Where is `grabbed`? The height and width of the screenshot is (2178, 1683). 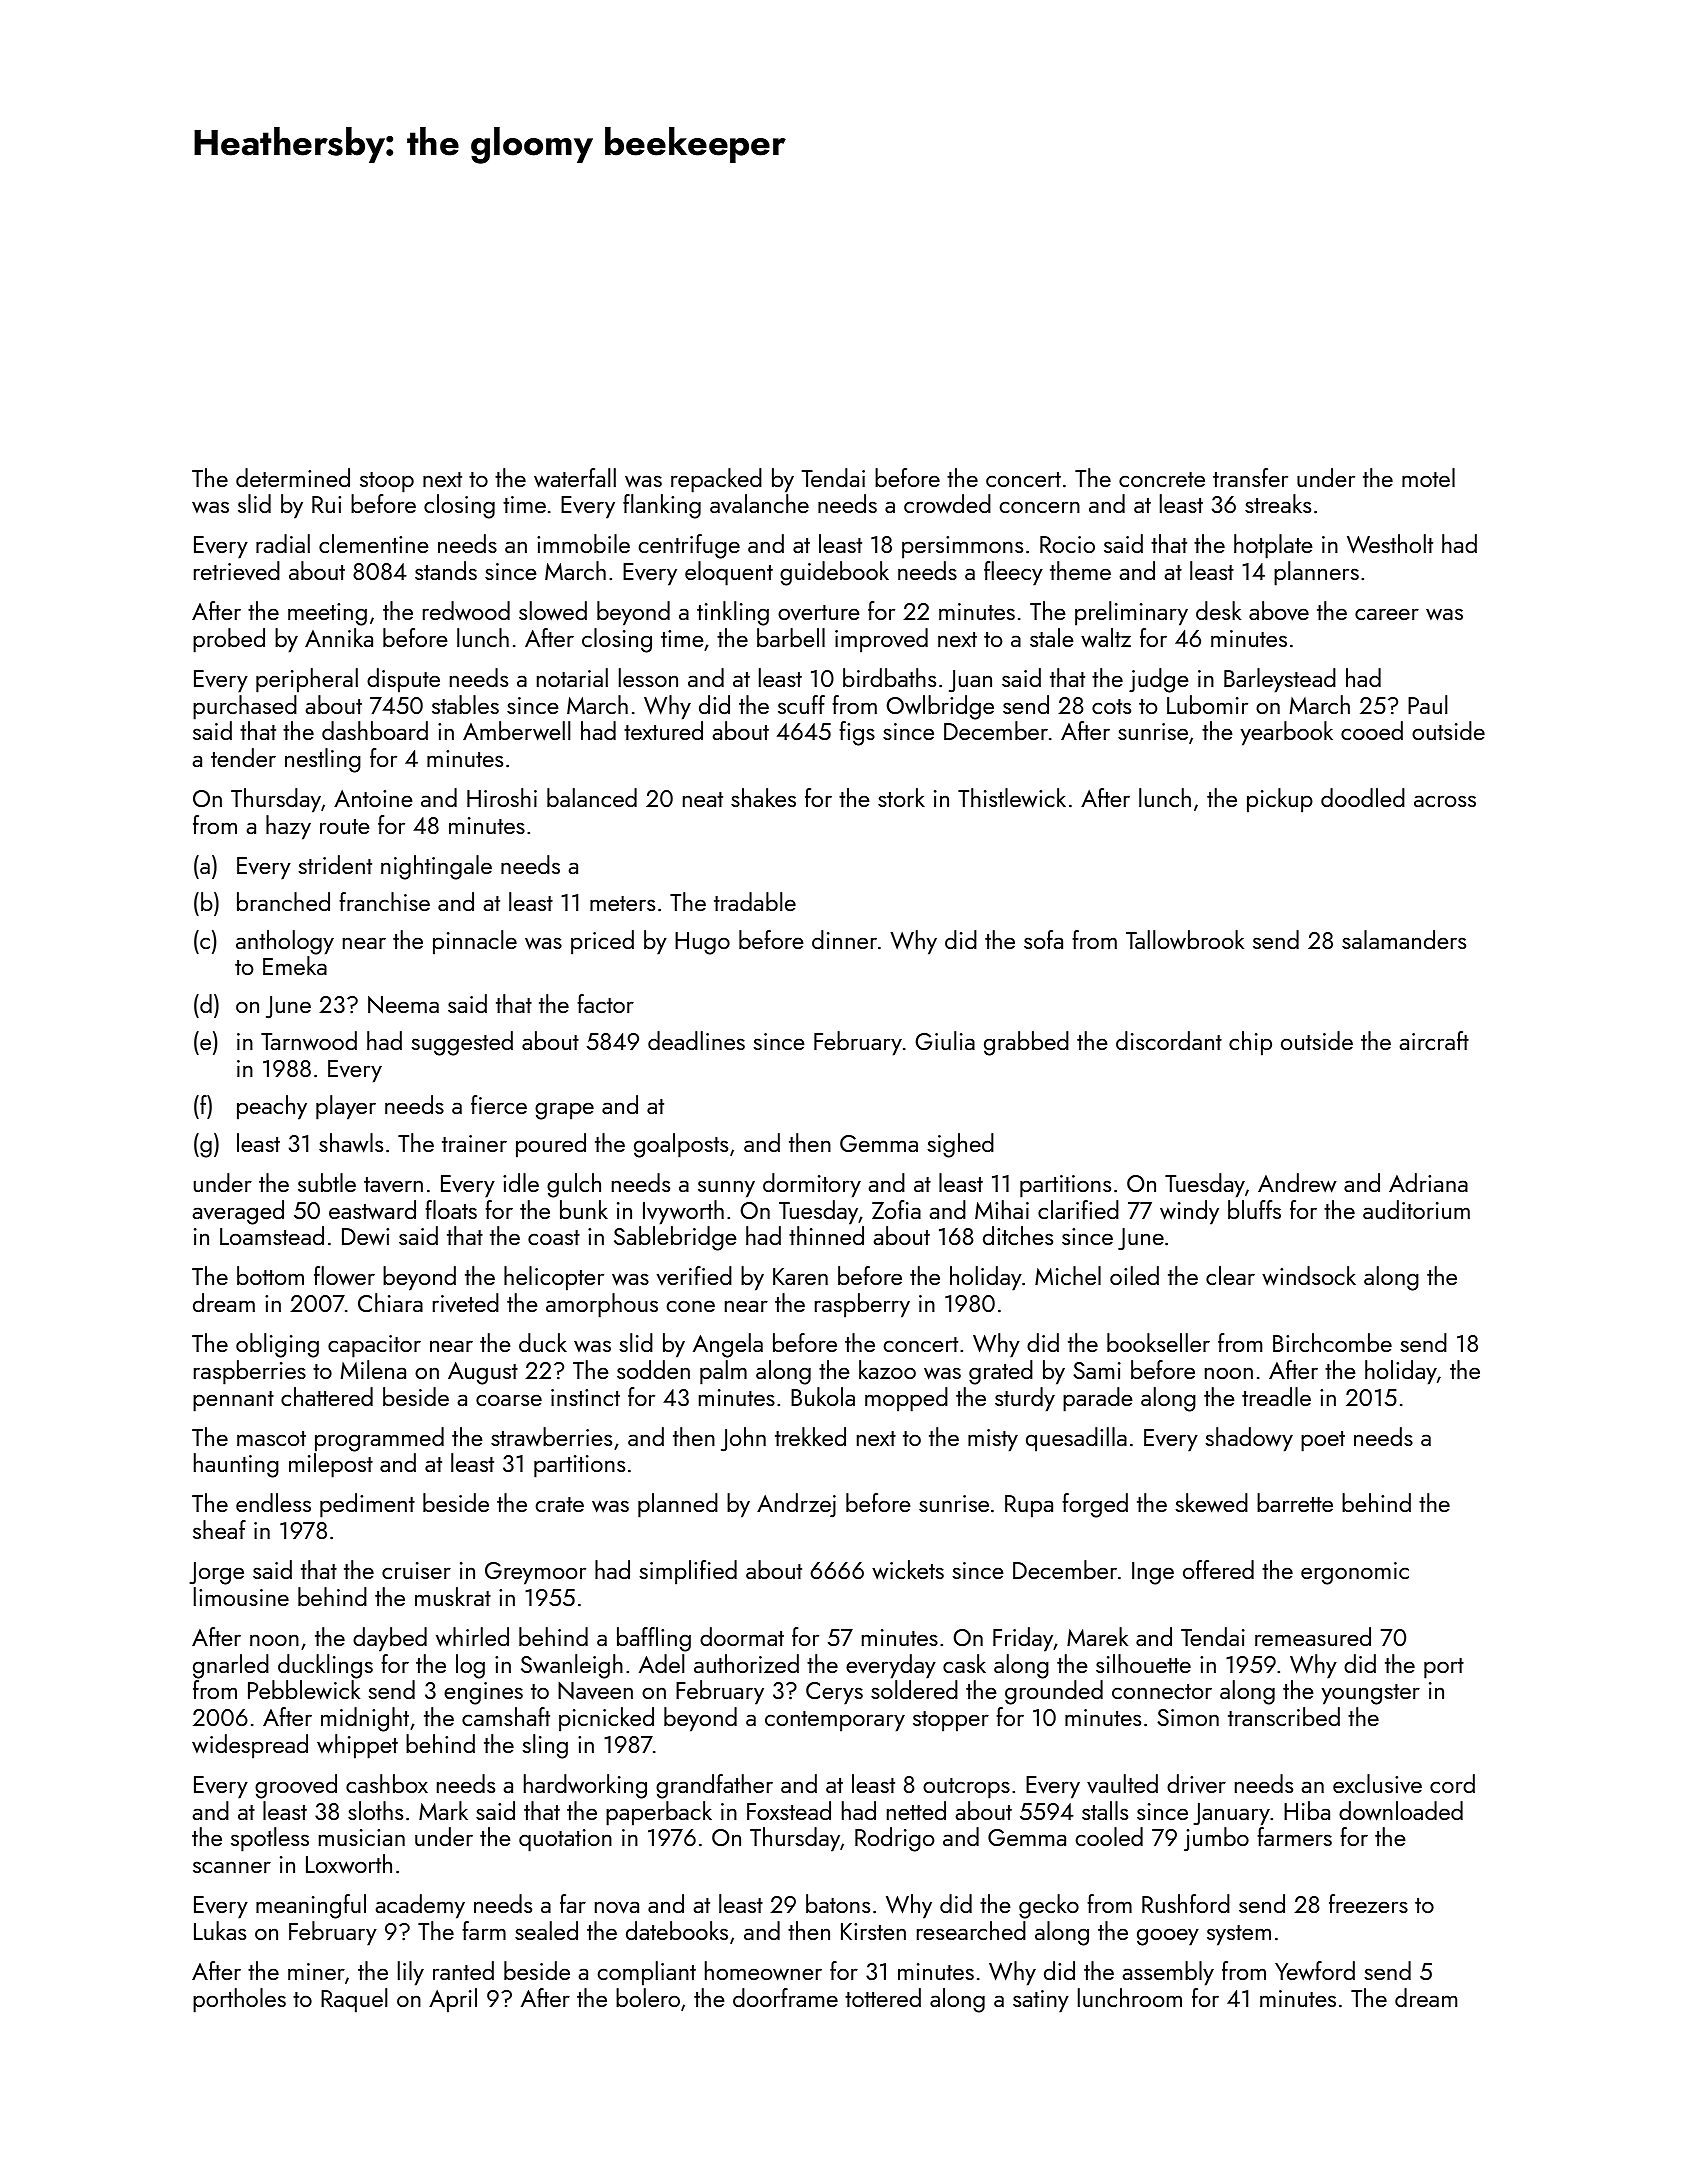
grabbed is located at coordinates (1026, 1043).
